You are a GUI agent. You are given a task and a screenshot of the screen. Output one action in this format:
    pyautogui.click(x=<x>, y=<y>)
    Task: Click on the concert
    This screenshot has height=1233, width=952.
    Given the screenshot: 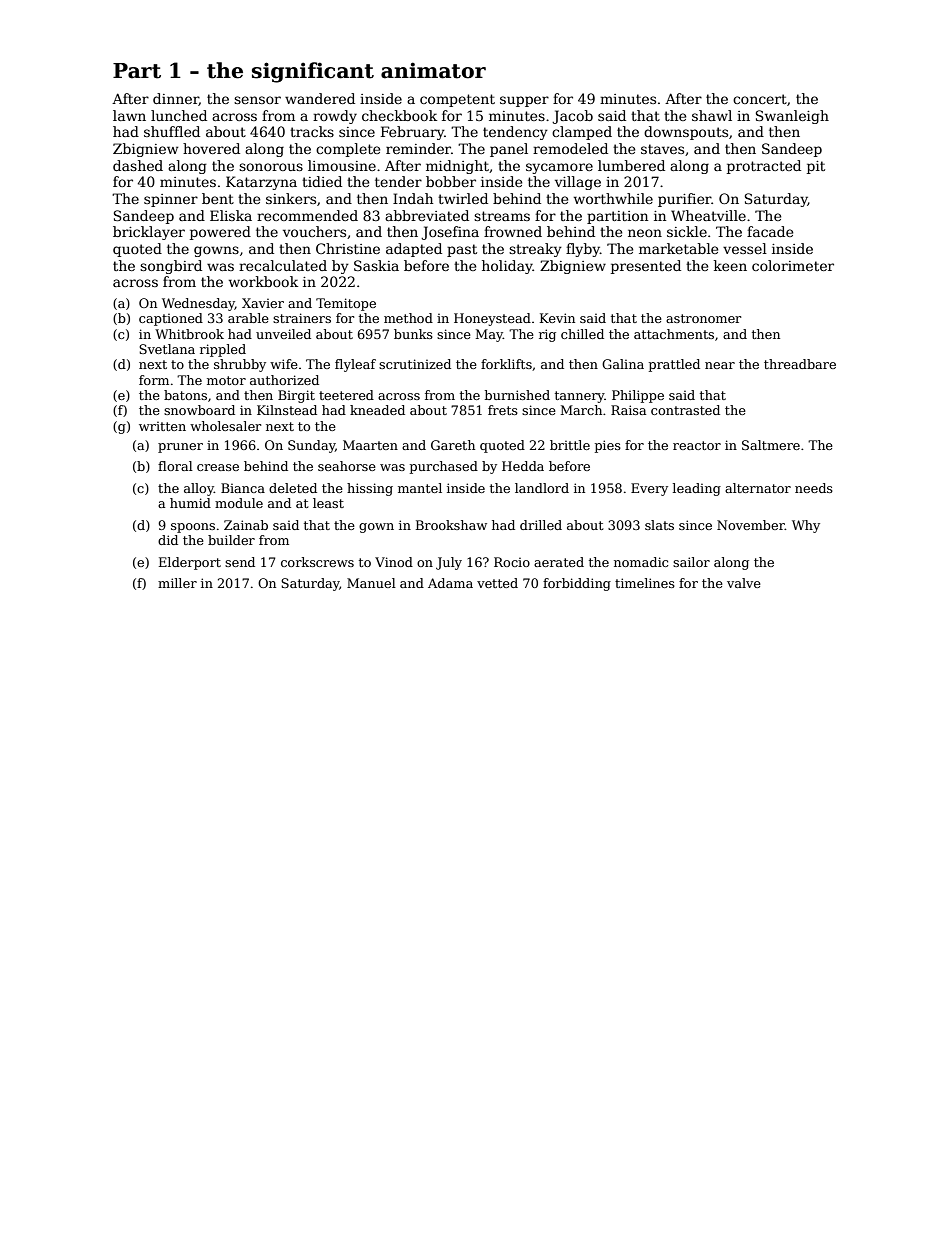 What is the action you would take?
    pyautogui.click(x=760, y=99)
